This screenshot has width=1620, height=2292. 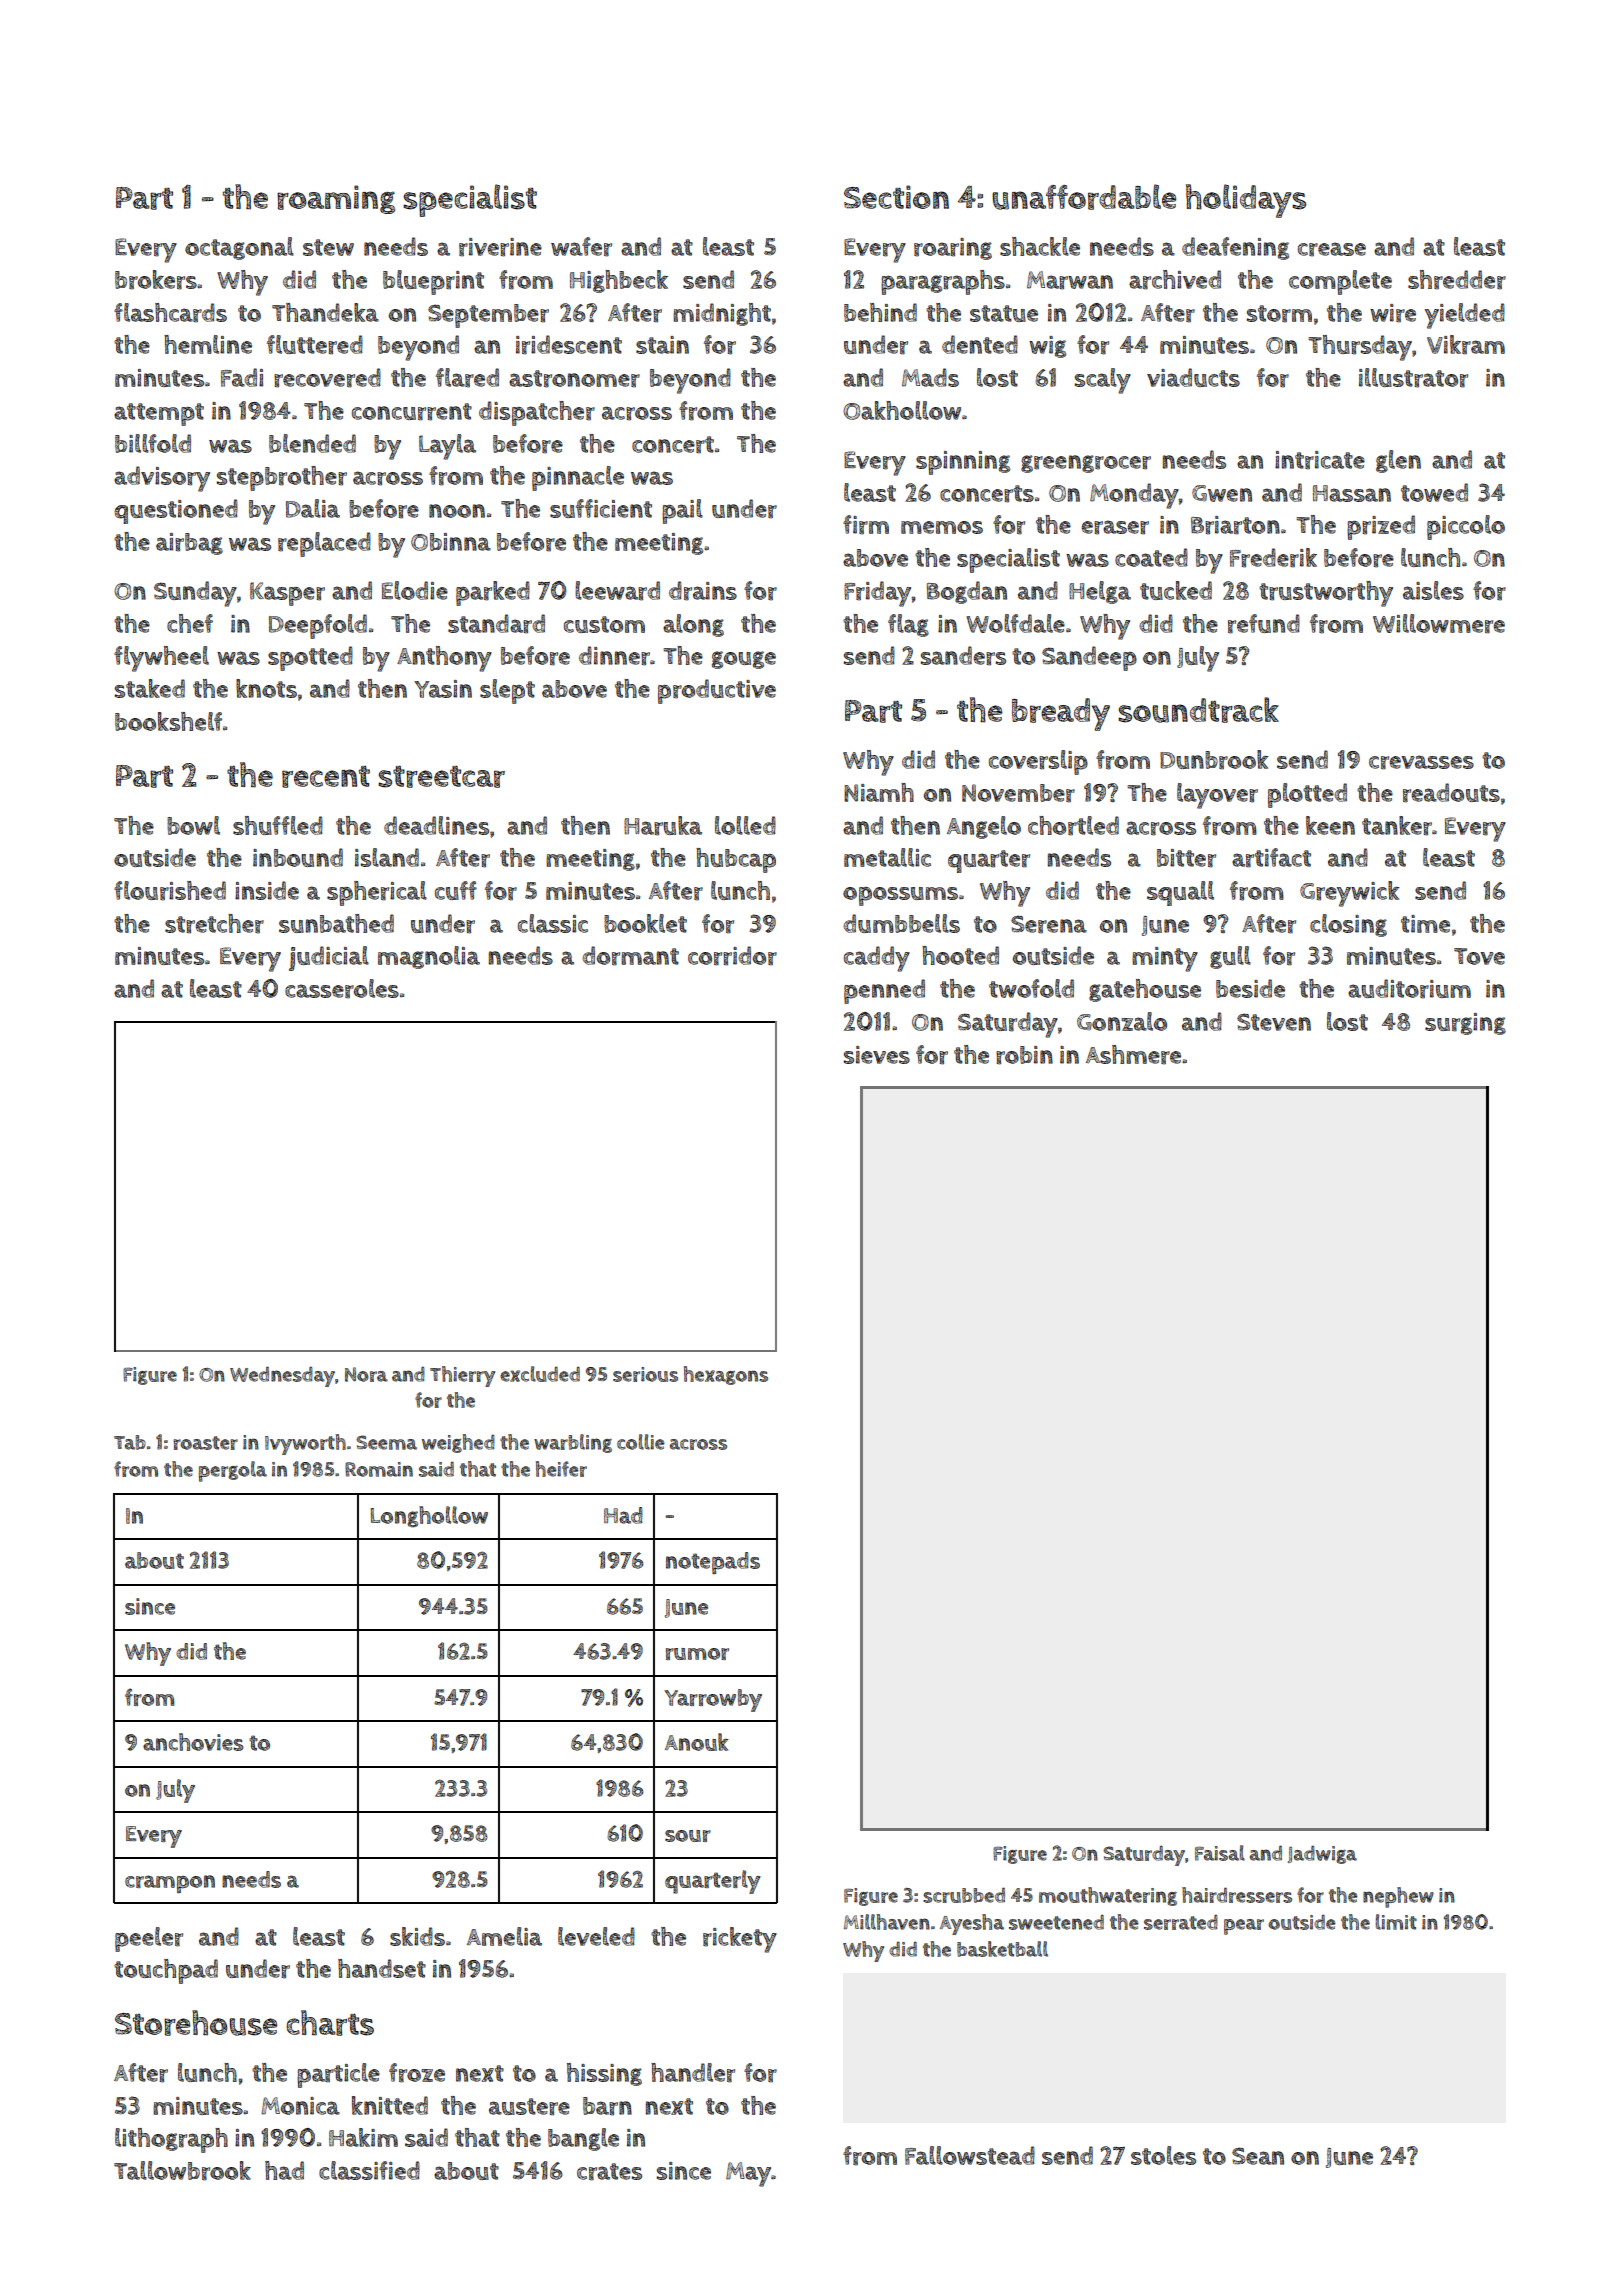 I want to click on corridor, so click(x=732, y=956).
